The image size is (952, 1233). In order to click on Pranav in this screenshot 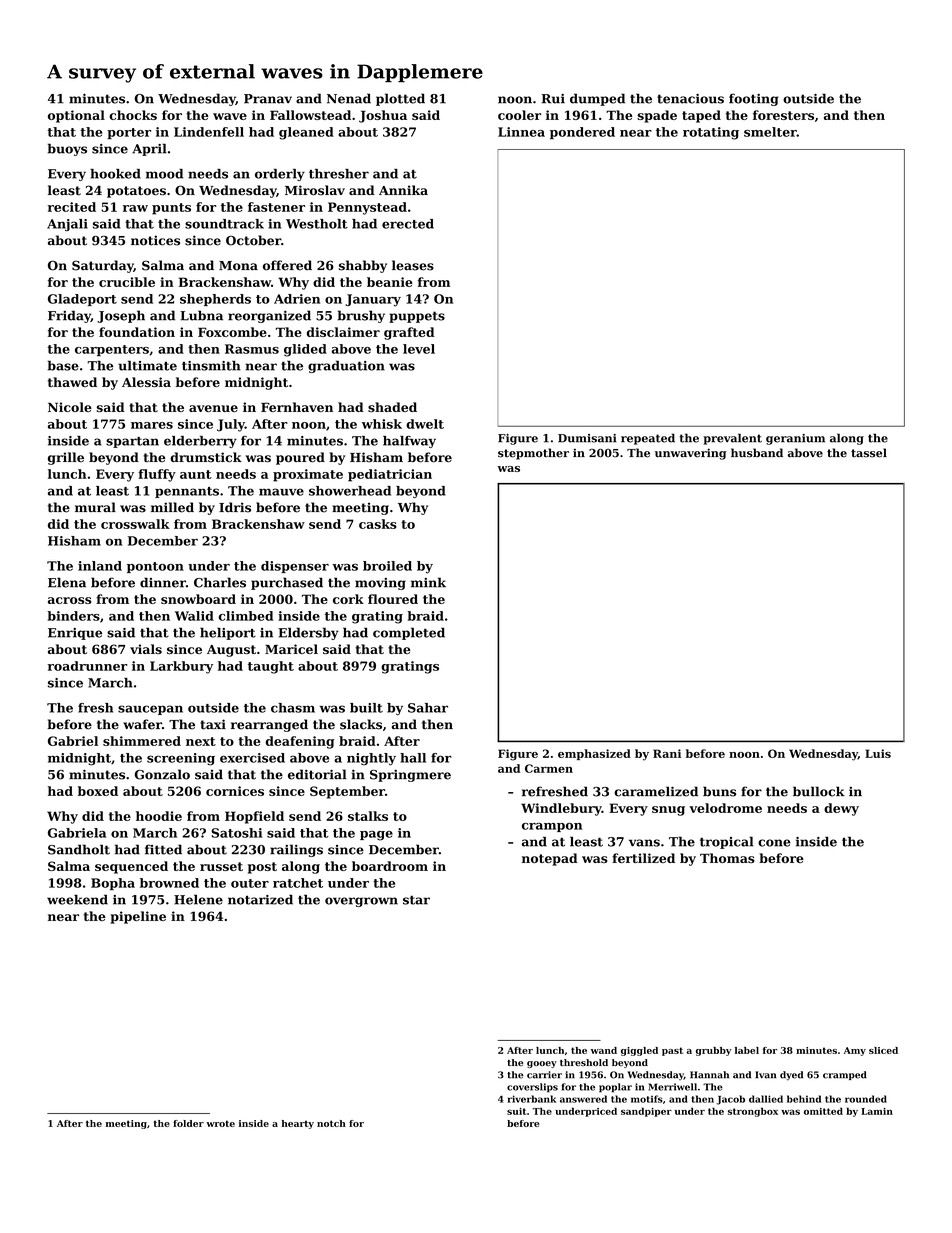, I will do `click(268, 99)`.
